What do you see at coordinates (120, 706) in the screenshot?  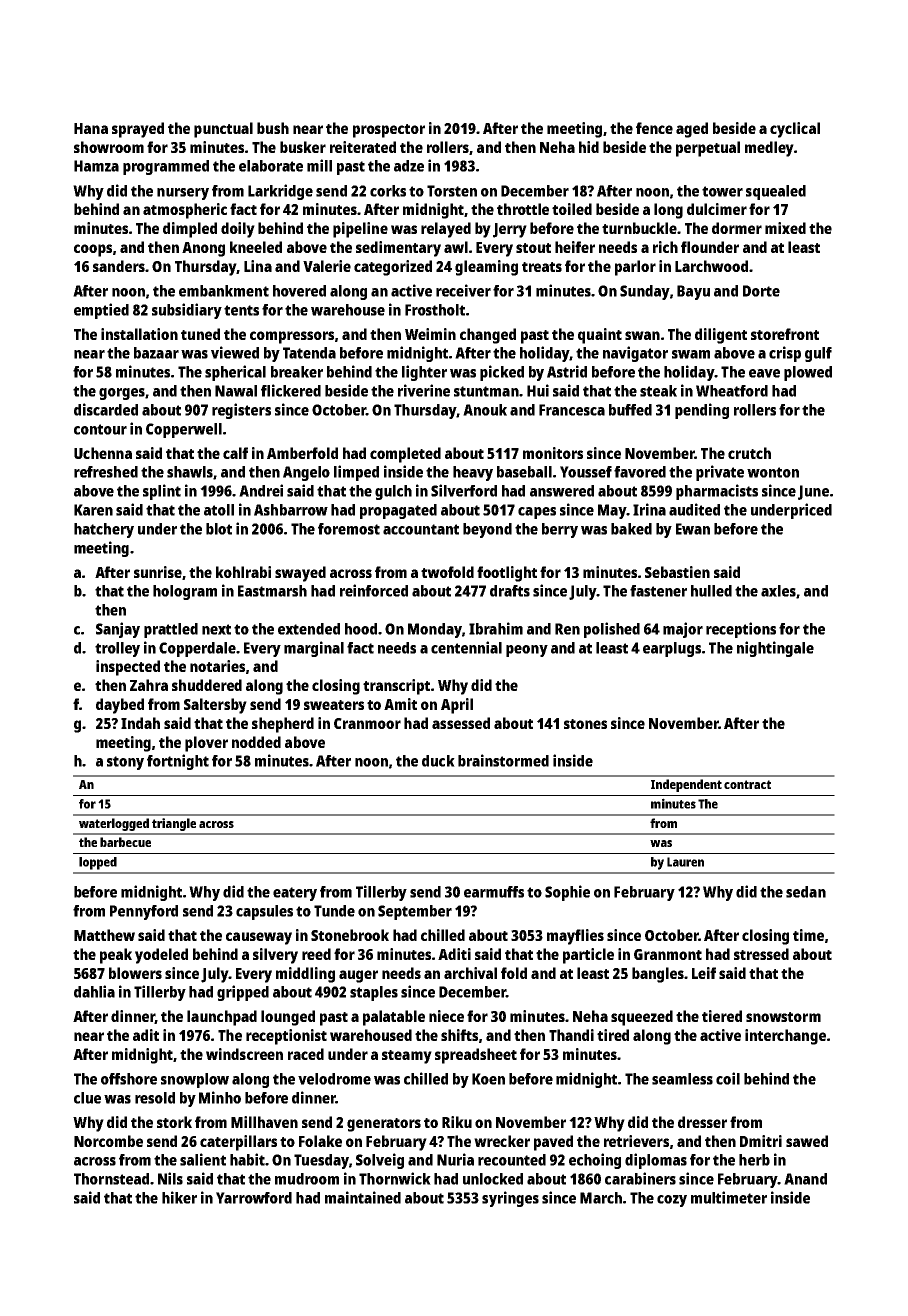 I see `daybed` at bounding box center [120, 706].
